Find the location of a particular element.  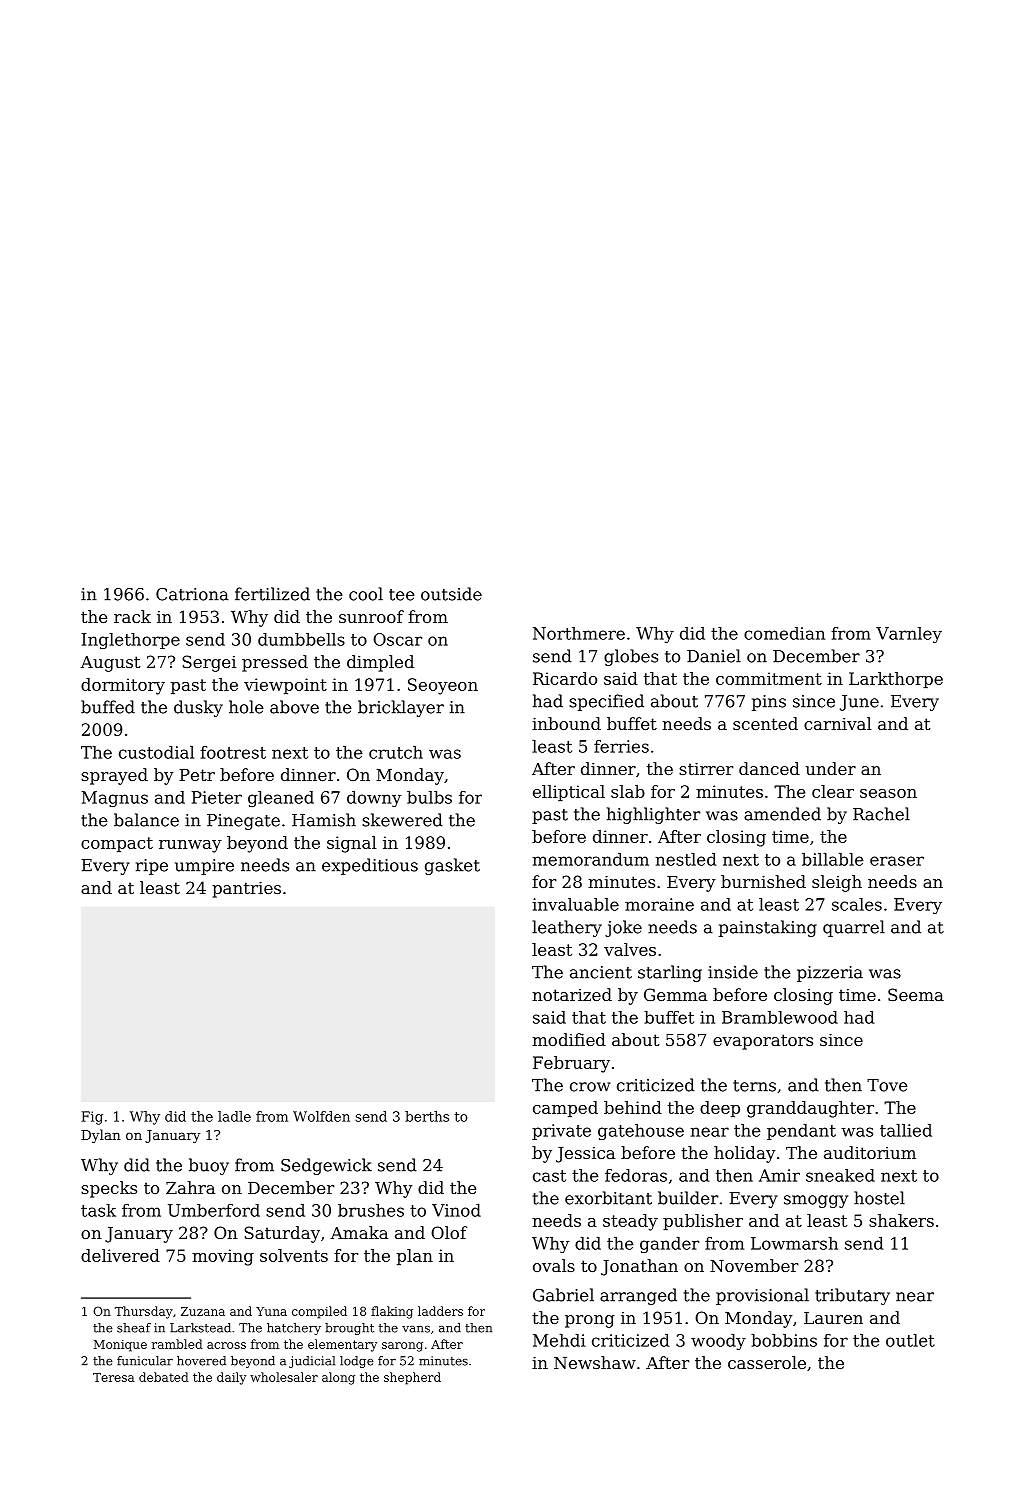

sheaf is located at coordinates (134, 1328).
